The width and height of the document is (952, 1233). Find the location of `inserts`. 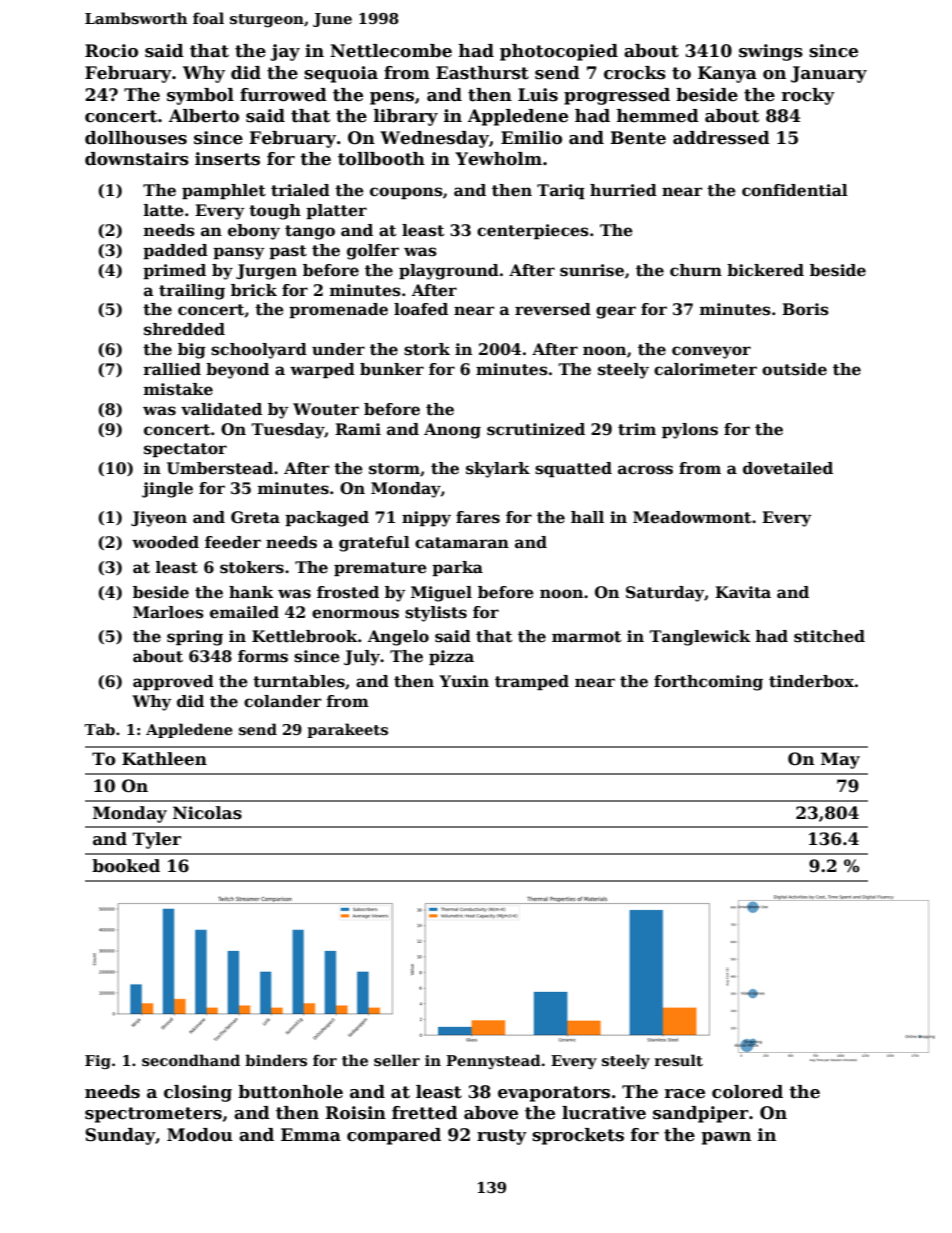

inserts is located at coordinates (227, 159).
